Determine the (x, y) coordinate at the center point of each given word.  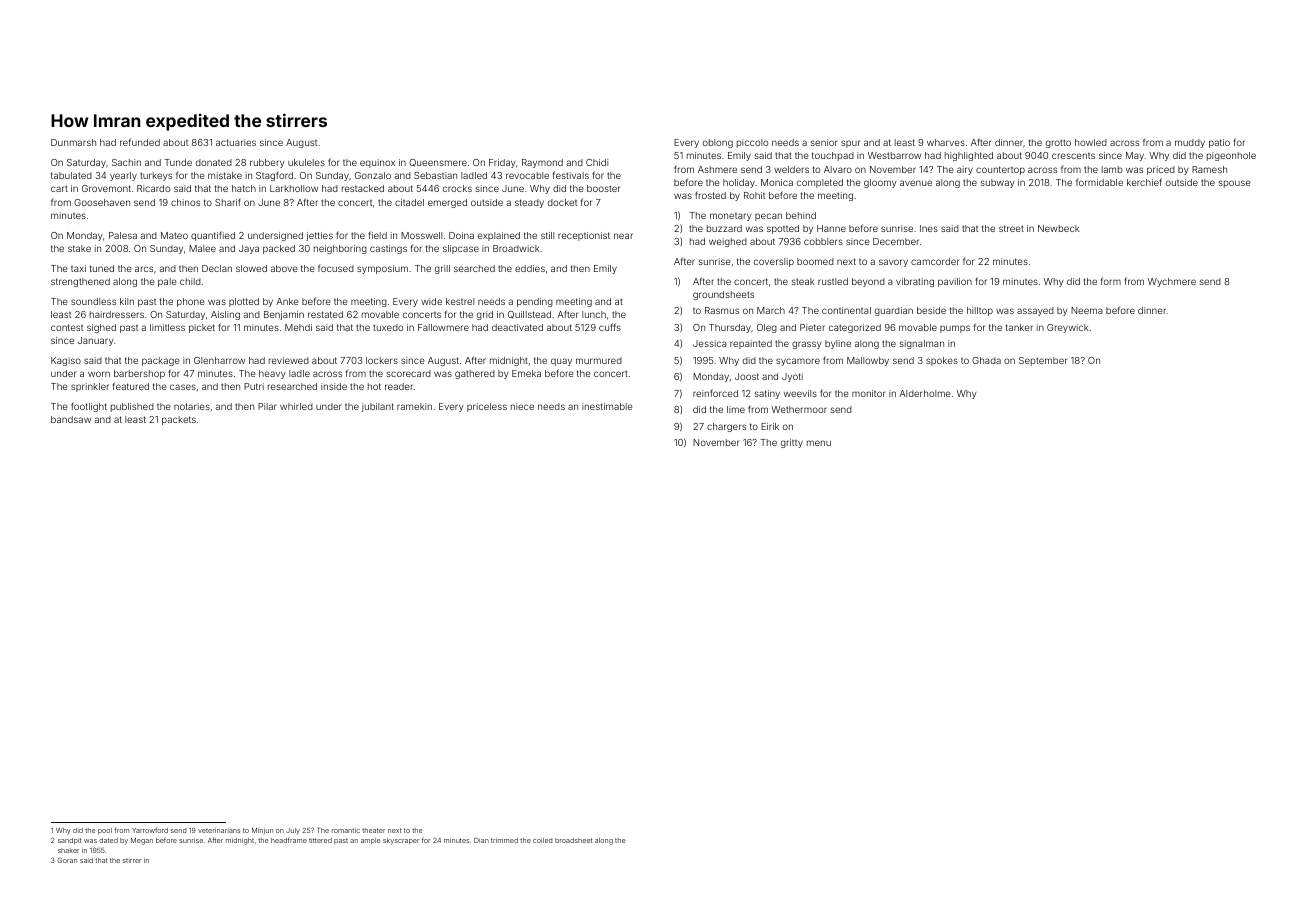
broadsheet (573, 840)
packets (179, 420)
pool (105, 831)
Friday (502, 163)
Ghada (986, 360)
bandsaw (71, 419)
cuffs (610, 327)
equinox (377, 163)
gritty (792, 443)
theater (373, 830)
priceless (487, 407)
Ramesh (1209, 169)
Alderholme (925, 393)
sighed (101, 328)
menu (819, 443)
